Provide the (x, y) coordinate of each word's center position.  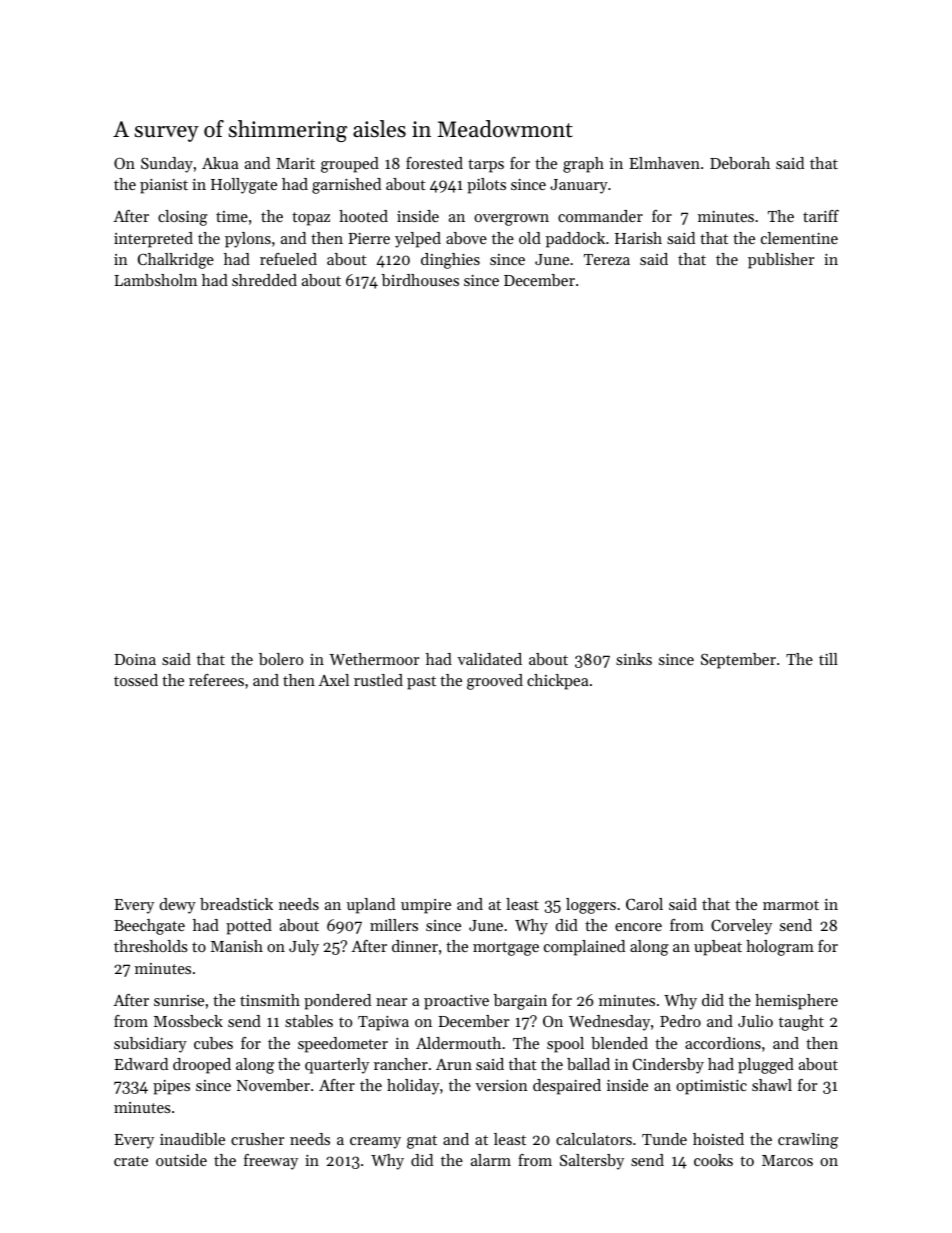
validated (489, 659)
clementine (799, 238)
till (828, 659)
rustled (378, 680)
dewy (177, 906)
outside (181, 1160)
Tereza (607, 259)
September (738, 661)
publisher (781, 261)
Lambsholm (155, 280)
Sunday (167, 165)
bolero (281, 659)
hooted (363, 216)
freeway (271, 1162)
